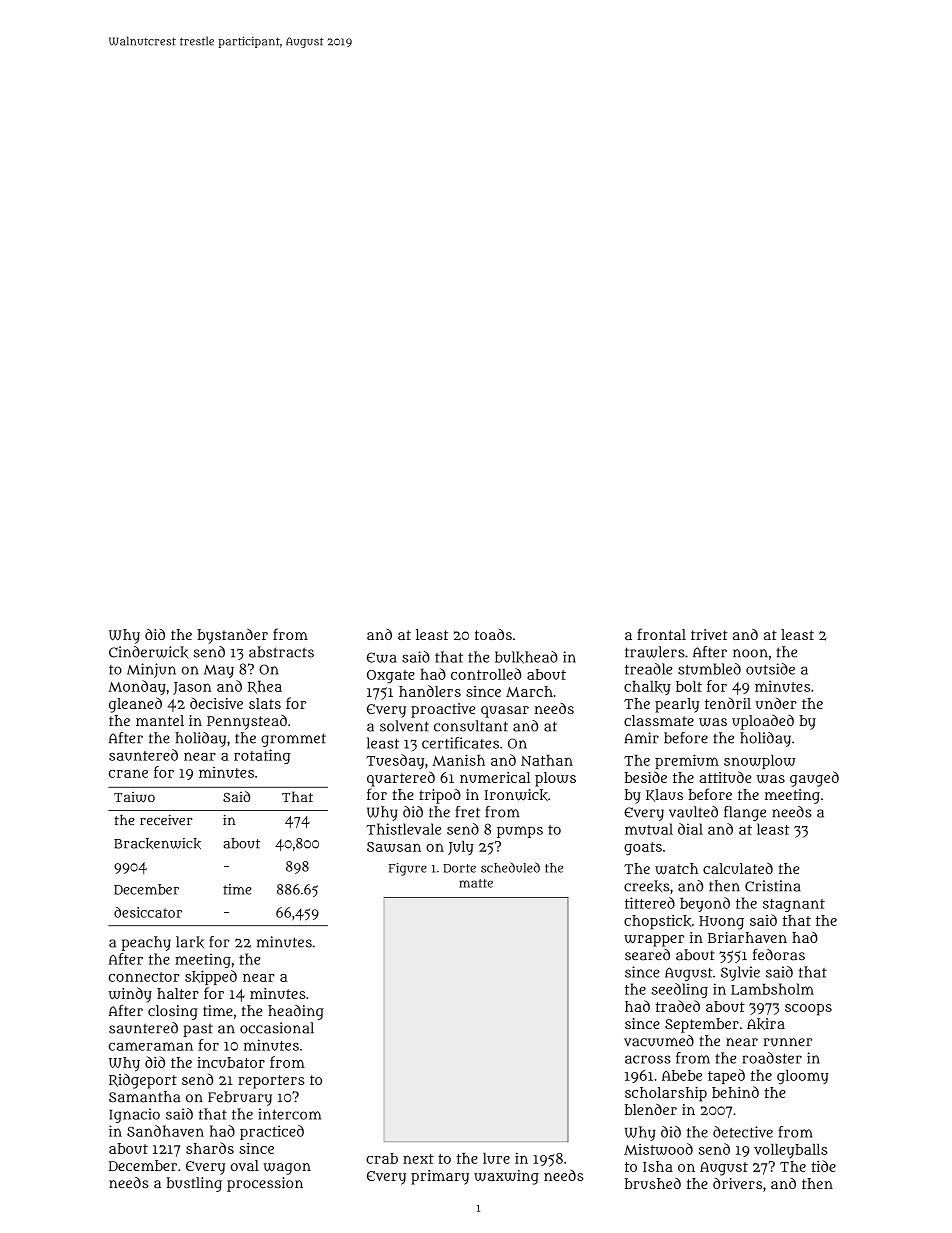 Image resolution: width=952 pixels, height=1233 pixels. What do you see at coordinates (505, 712) in the screenshot?
I see `quasar` at bounding box center [505, 712].
